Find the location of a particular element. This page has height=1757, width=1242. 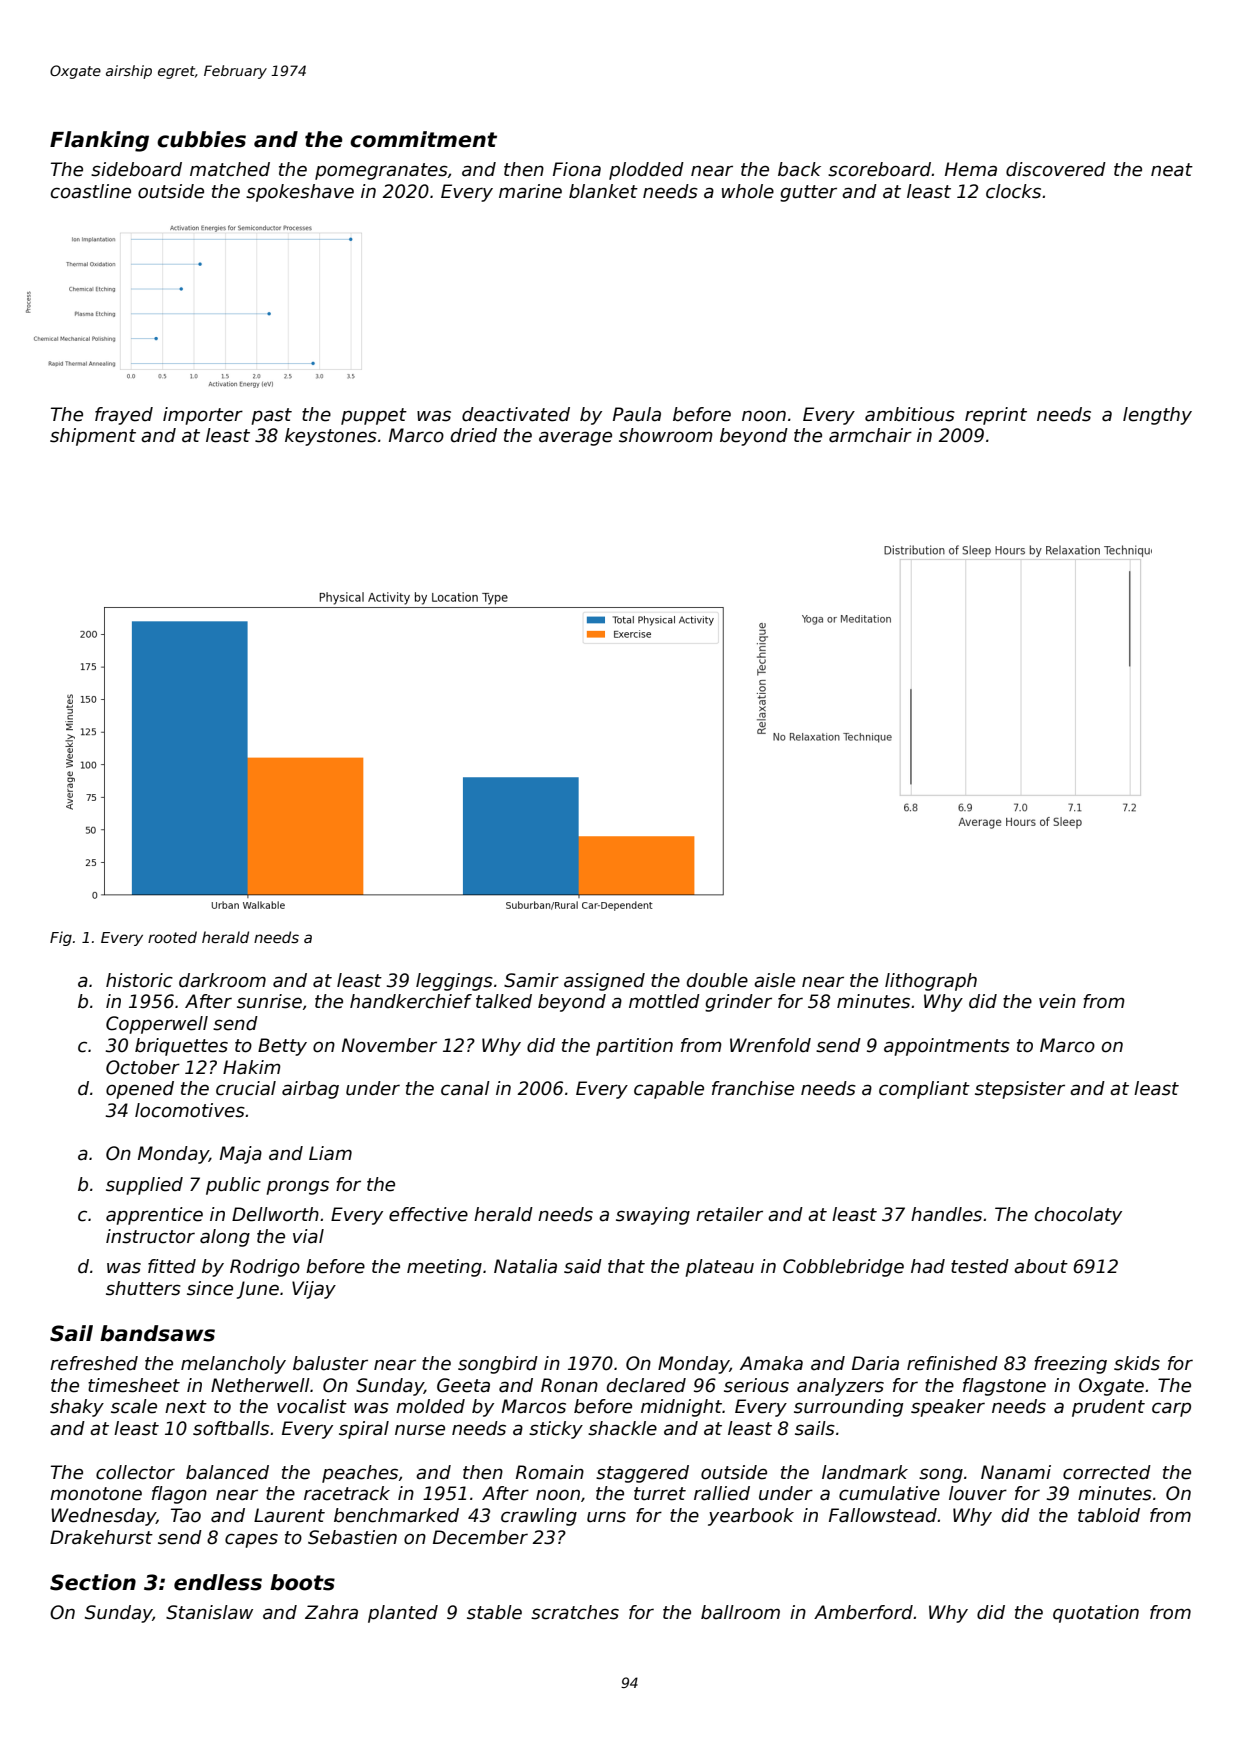

rooted is located at coordinates (172, 937).
